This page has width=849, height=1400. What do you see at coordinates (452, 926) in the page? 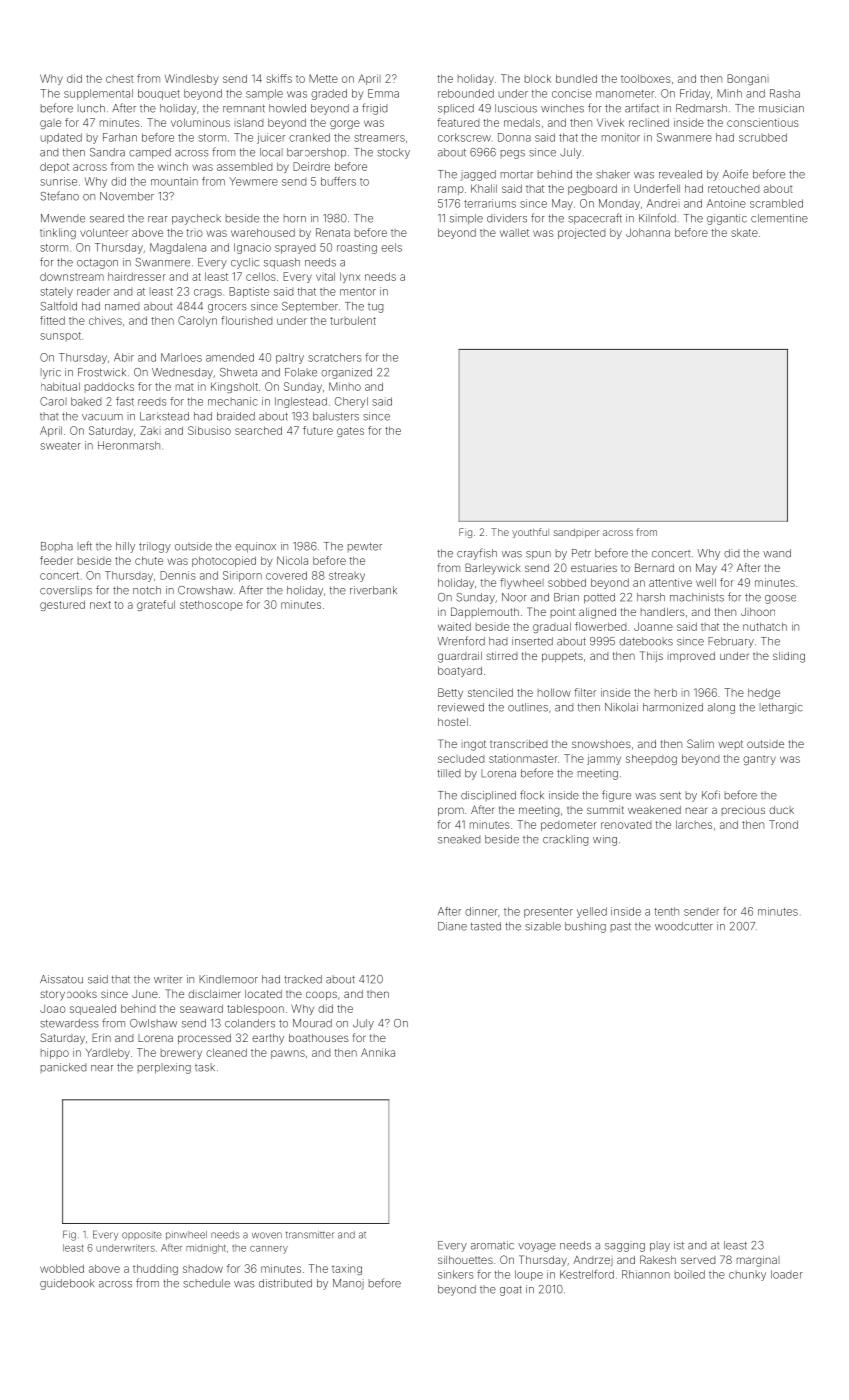
I see `Diane` at bounding box center [452, 926].
